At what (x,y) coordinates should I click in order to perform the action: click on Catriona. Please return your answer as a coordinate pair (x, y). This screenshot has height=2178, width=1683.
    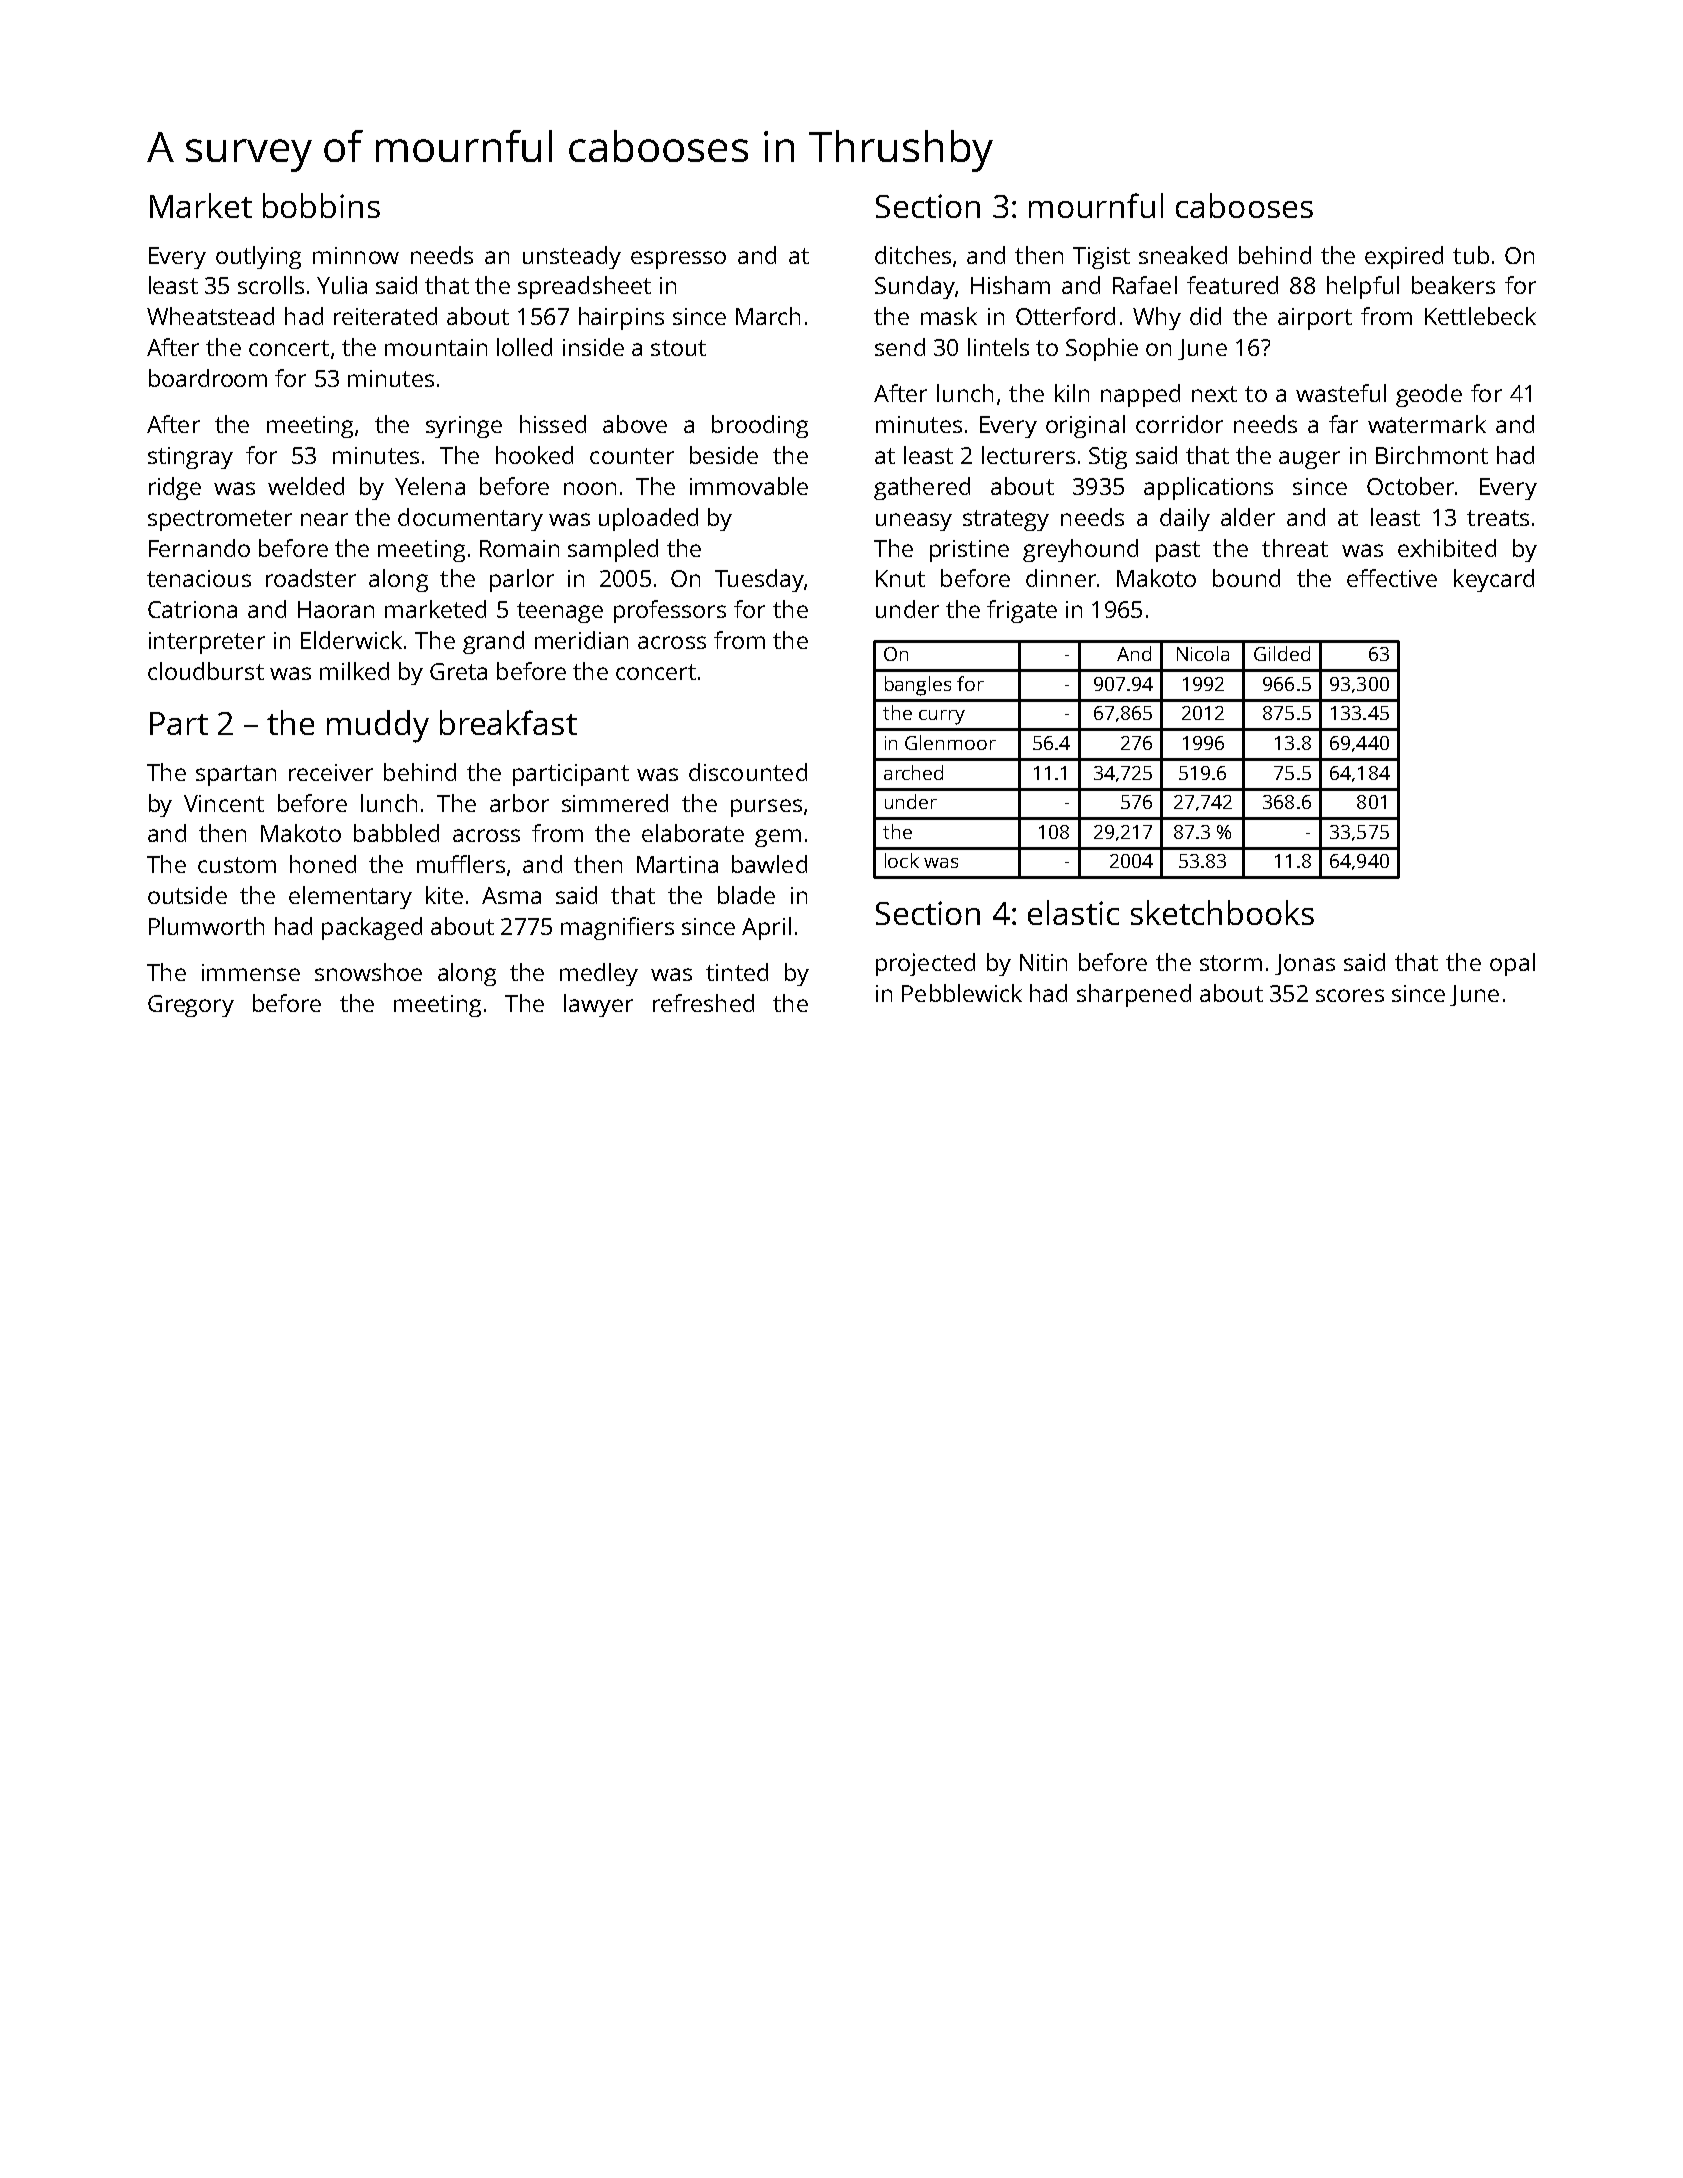
    Looking at the image, I should click on (192, 609).
